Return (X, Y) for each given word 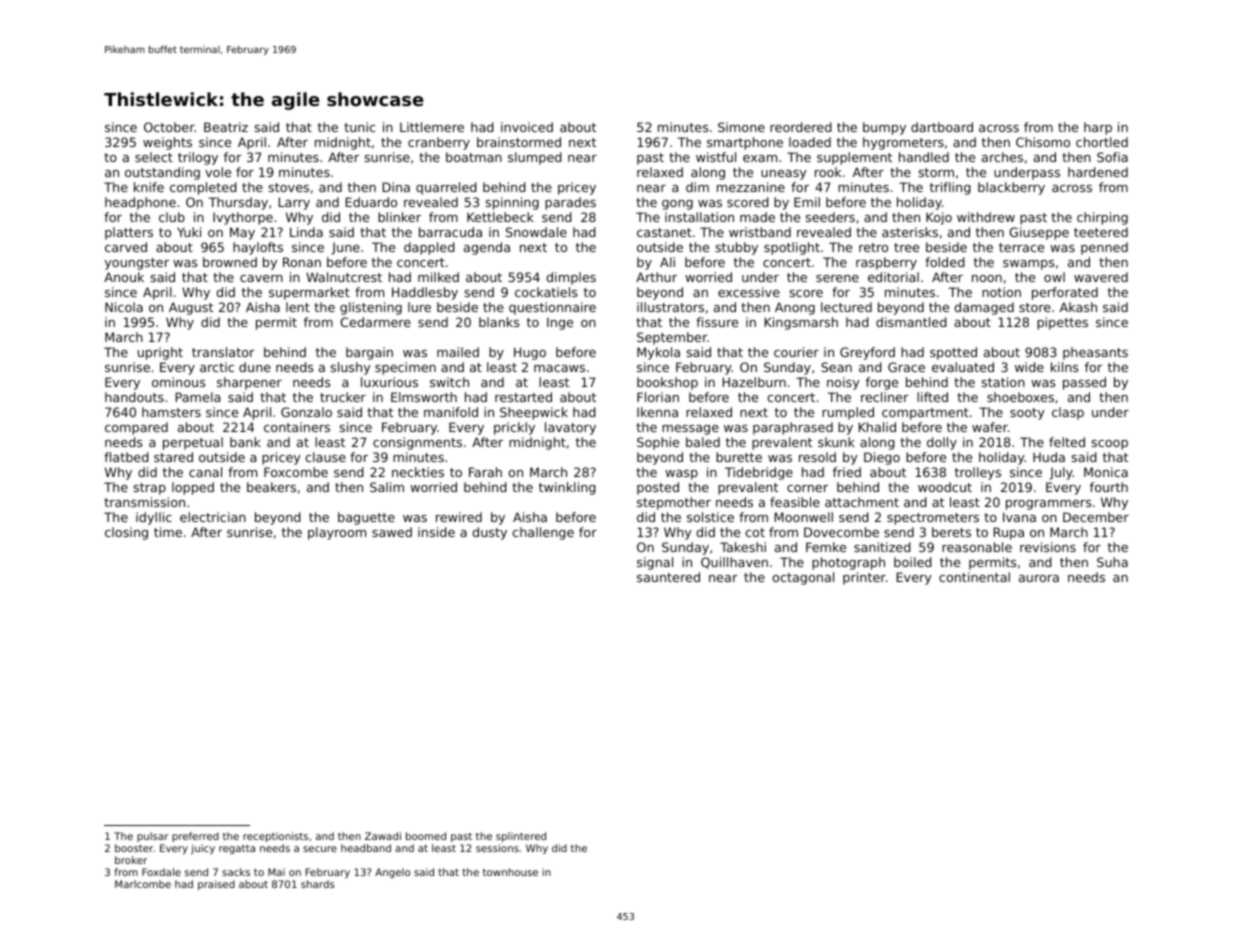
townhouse (510, 872)
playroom (337, 533)
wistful (716, 157)
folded (945, 262)
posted (658, 488)
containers (297, 427)
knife (149, 187)
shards (318, 884)
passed (1084, 383)
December (1096, 517)
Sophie (658, 443)
